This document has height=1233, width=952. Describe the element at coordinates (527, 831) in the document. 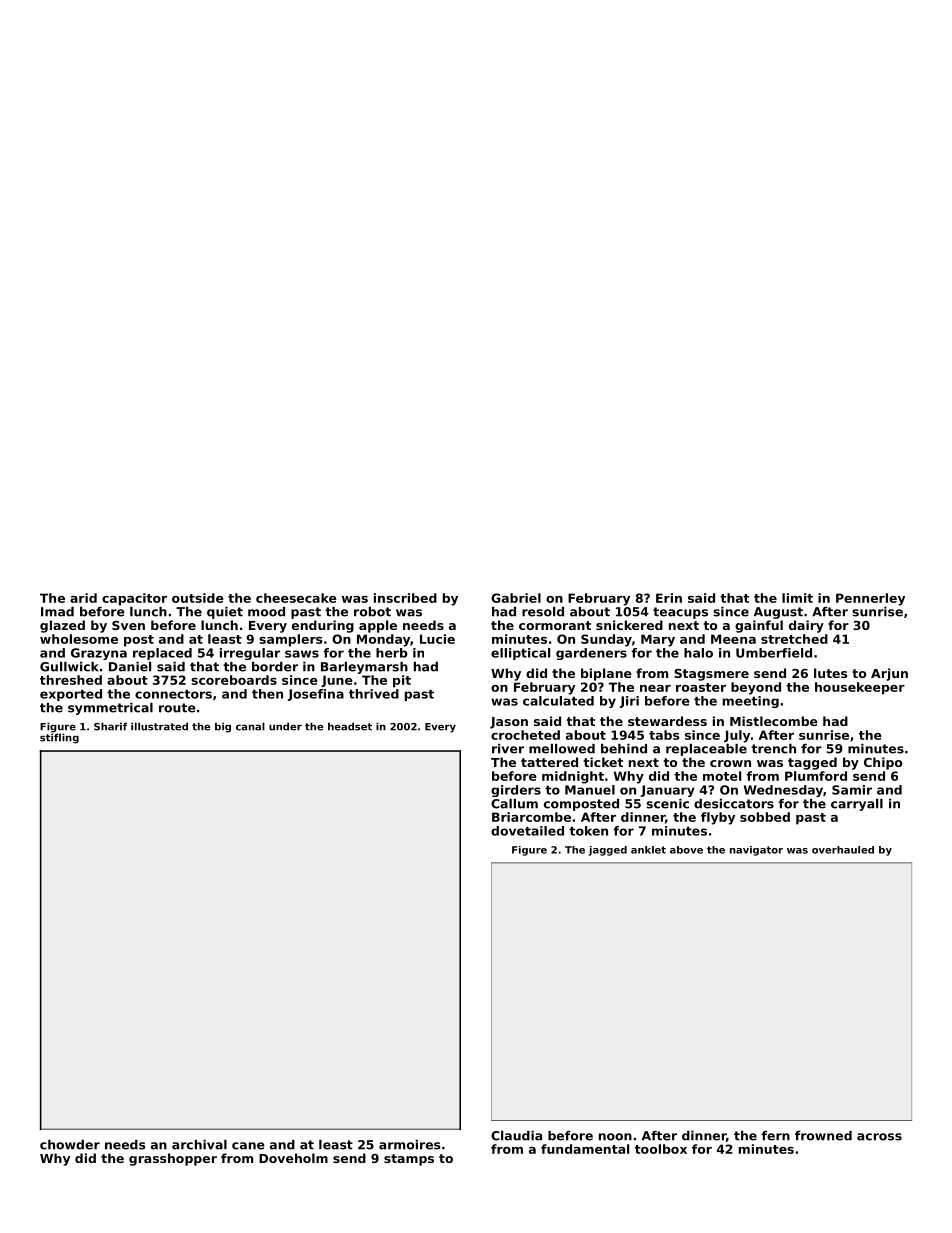

I see `dovetailed` at that location.
